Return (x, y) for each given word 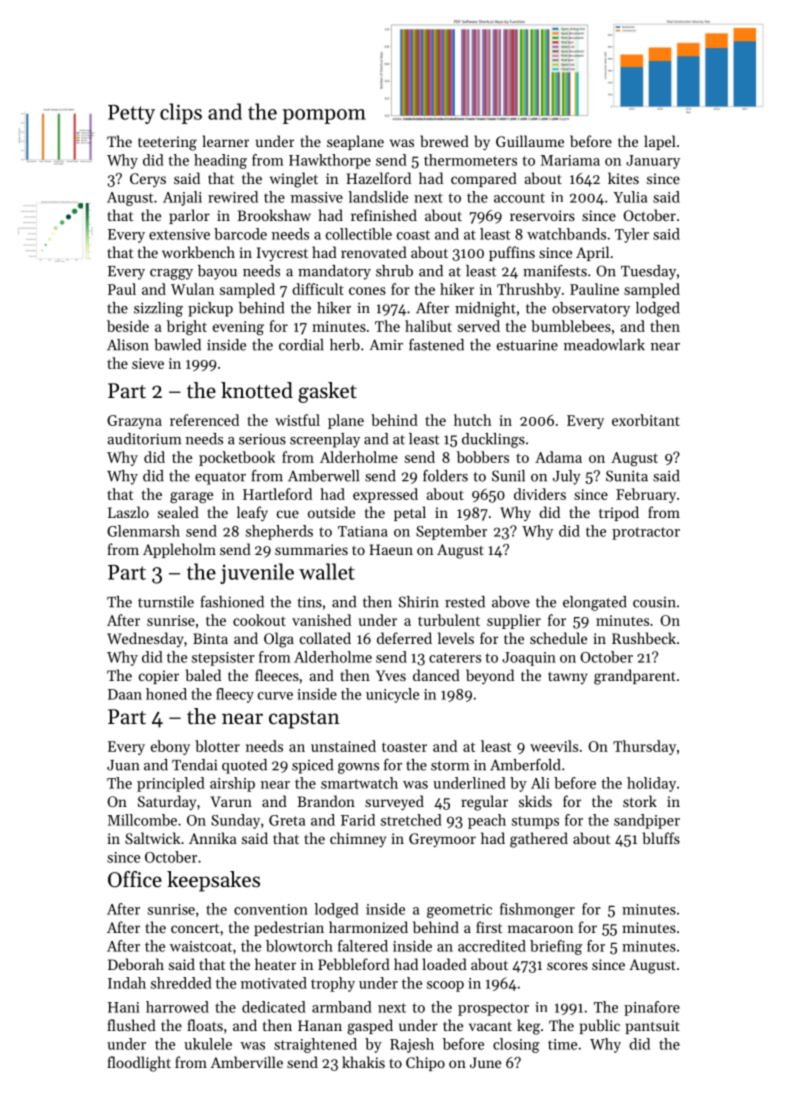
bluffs (661, 838)
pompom (324, 116)
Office (135, 879)
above (511, 602)
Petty (131, 114)
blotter (217, 746)
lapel (660, 142)
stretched (411, 820)
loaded (445, 964)
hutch (473, 420)
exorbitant (646, 420)
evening (238, 328)
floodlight (139, 1064)
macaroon (540, 929)
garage (191, 497)
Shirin (419, 602)
